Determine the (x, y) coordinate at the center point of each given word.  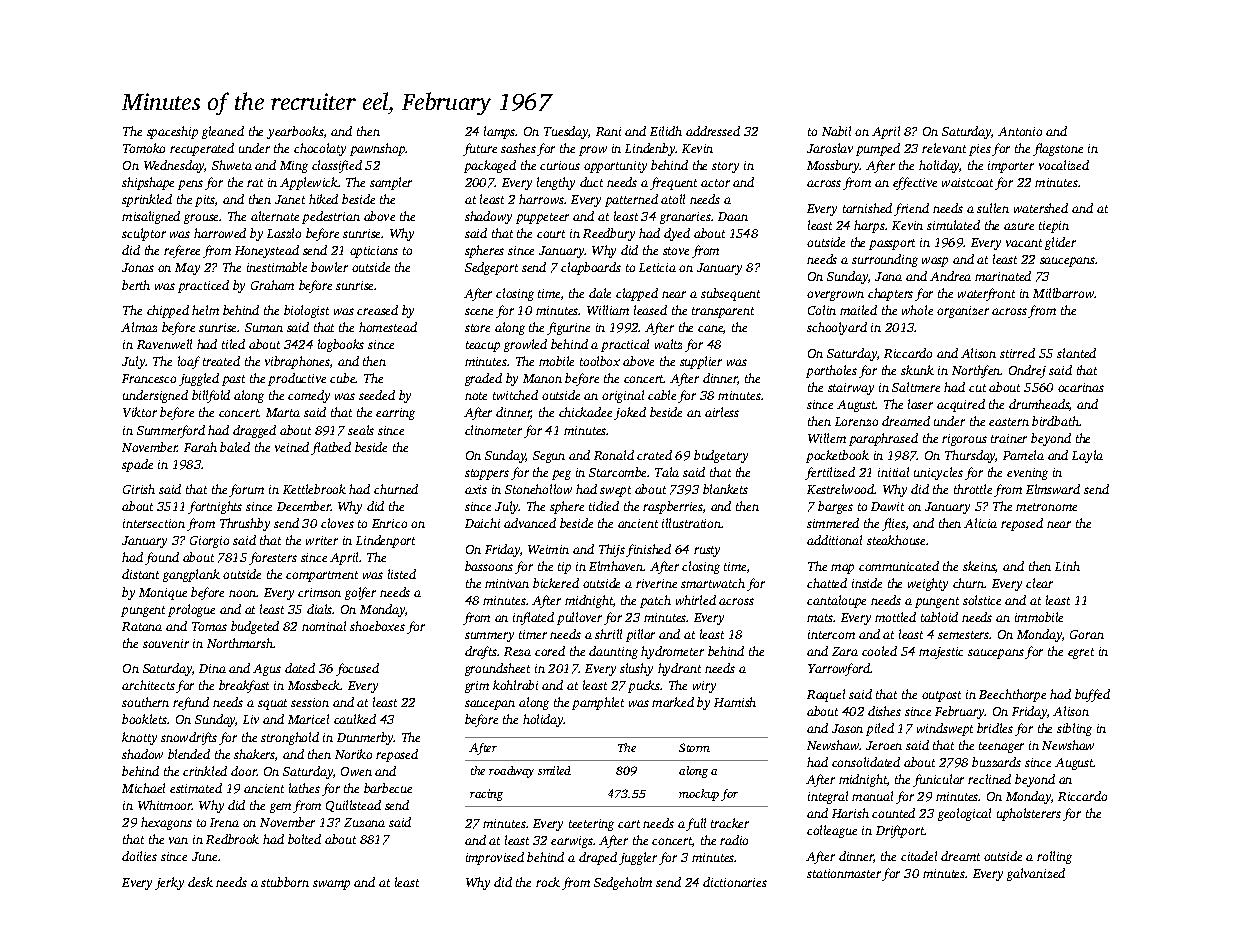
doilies (139, 856)
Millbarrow (1063, 293)
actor (715, 183)
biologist (306, 311)
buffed (1092, 695)
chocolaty (320, 149)
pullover (579, 618)
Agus (267, 670)
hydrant (679, 669)
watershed (1041, 208)
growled (525, 345)
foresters (273, 558)
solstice (982, 600)
